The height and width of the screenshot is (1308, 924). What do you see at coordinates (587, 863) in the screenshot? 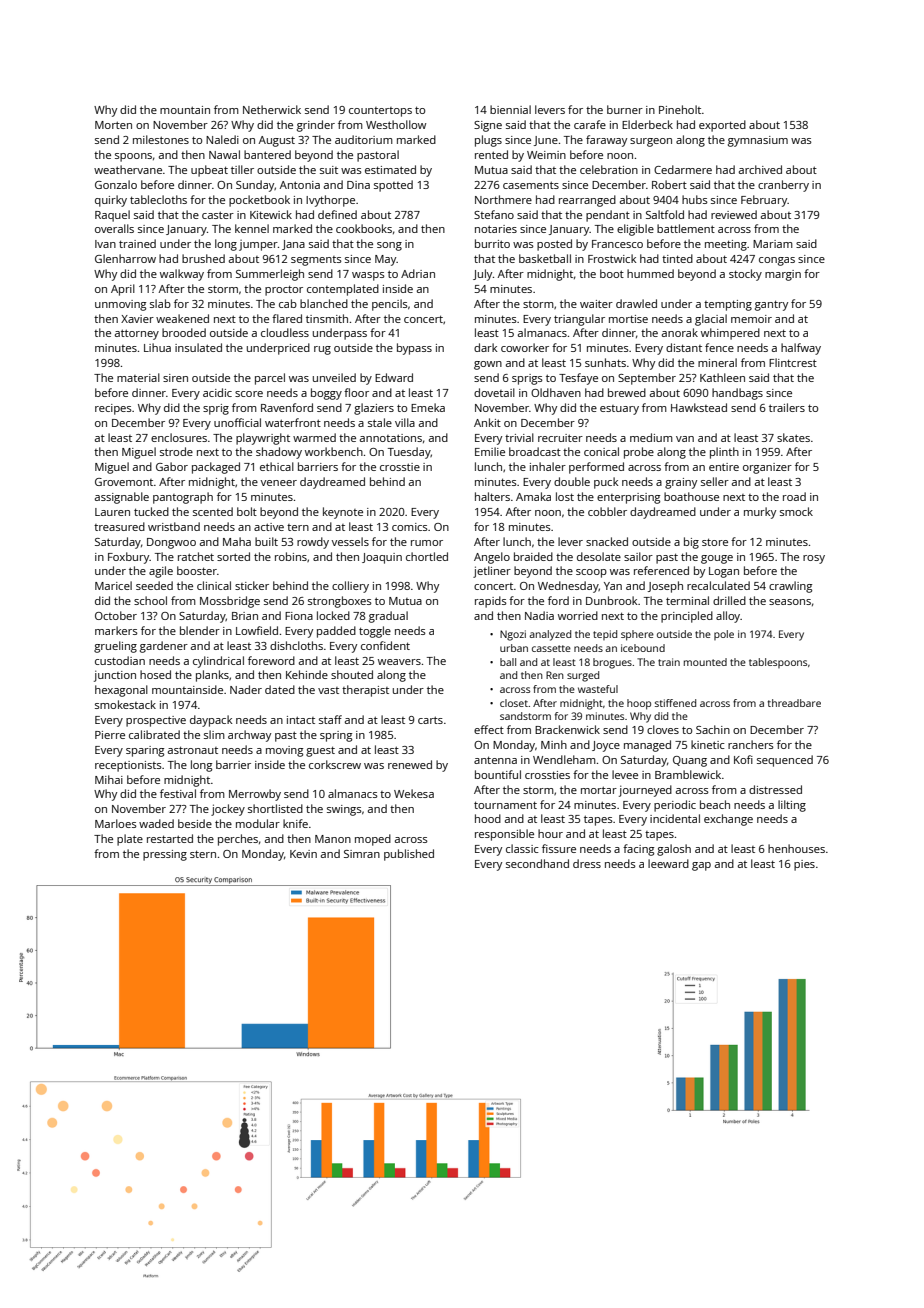
I see `dress` at bounding box center [587, 863].
